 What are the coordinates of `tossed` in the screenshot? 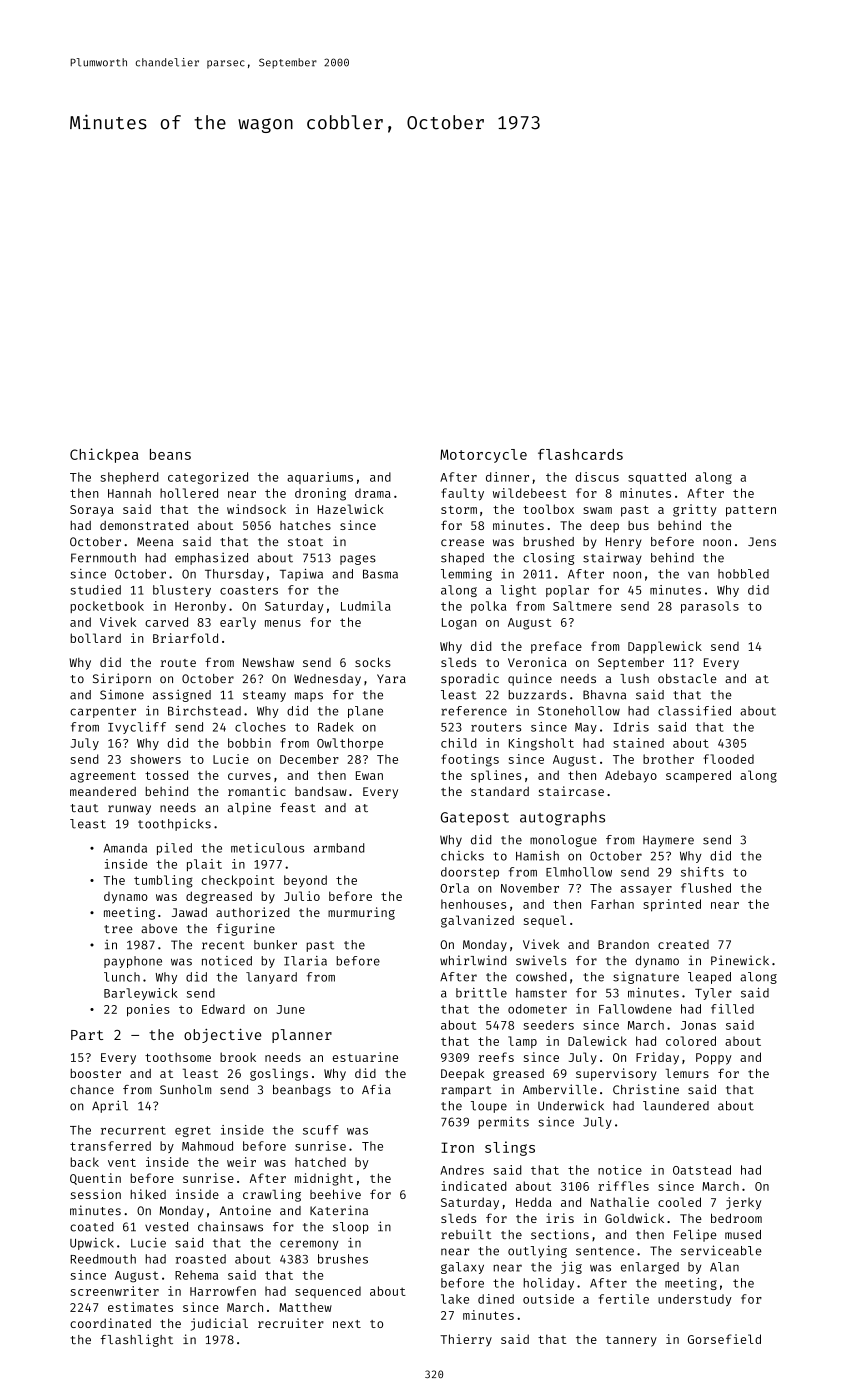 It's located at (166, 775).
